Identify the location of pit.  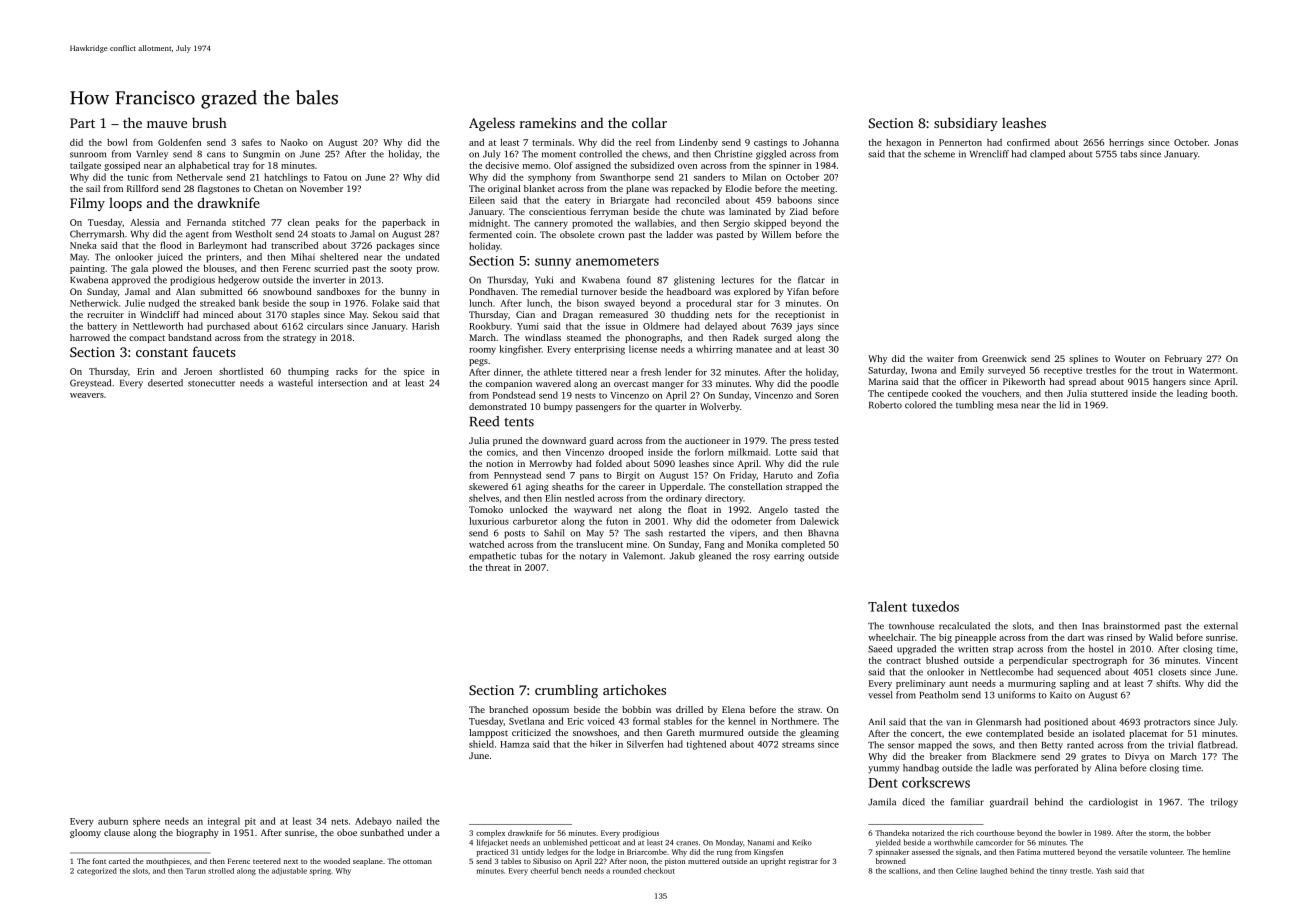
(250, 822).
